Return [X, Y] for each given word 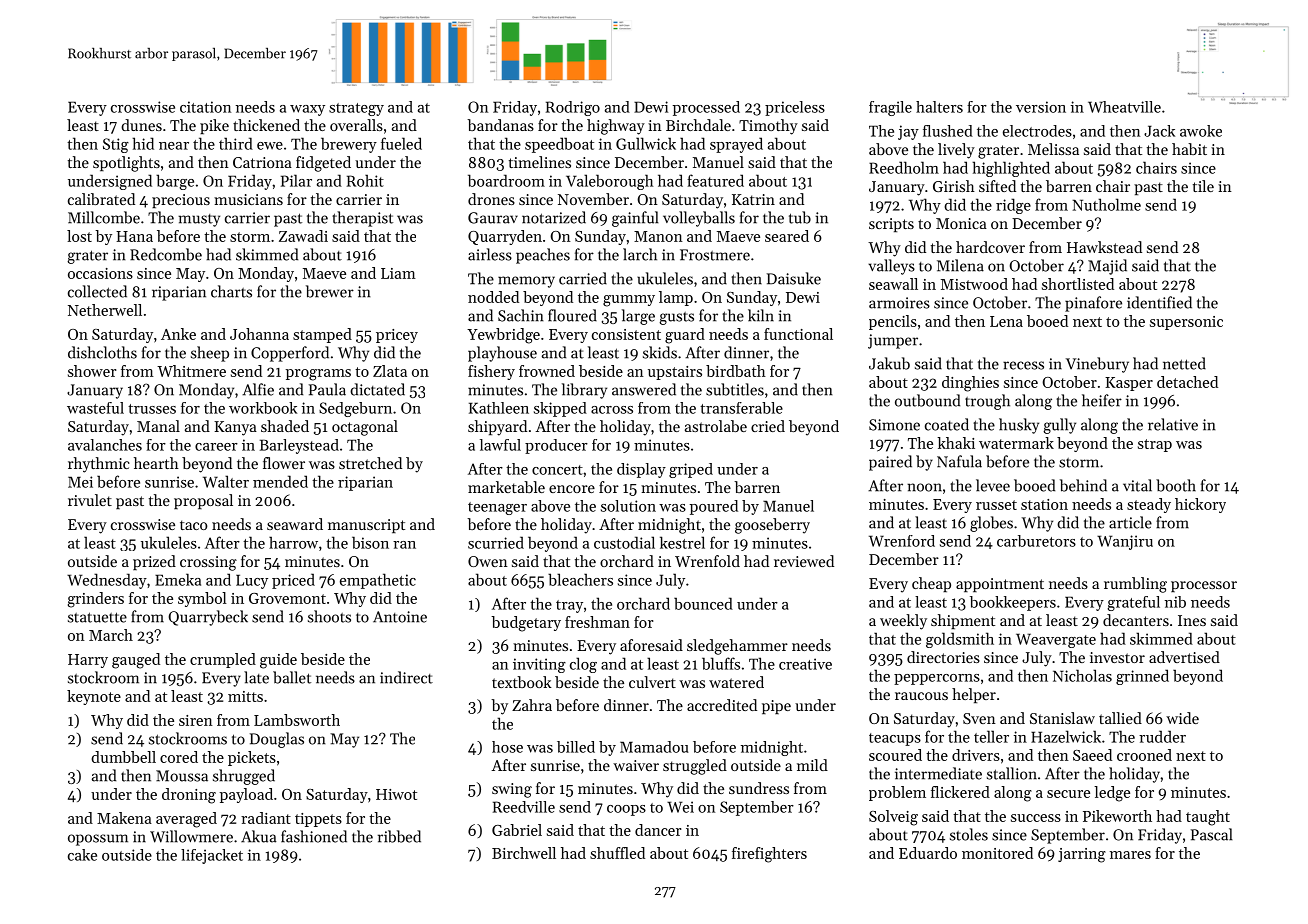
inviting [539, 665]
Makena [124, 818]
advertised [1184, 657]
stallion [1012, 773]
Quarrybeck [208, 618]
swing [512, 790]
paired [890, 463]
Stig [116, 145]
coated [947, 424]
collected [97, 291]
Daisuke [794, 278]
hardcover [990, 247]
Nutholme [1107, 204]
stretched [370, 463]
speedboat [559, 145]
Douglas [277, 740]
